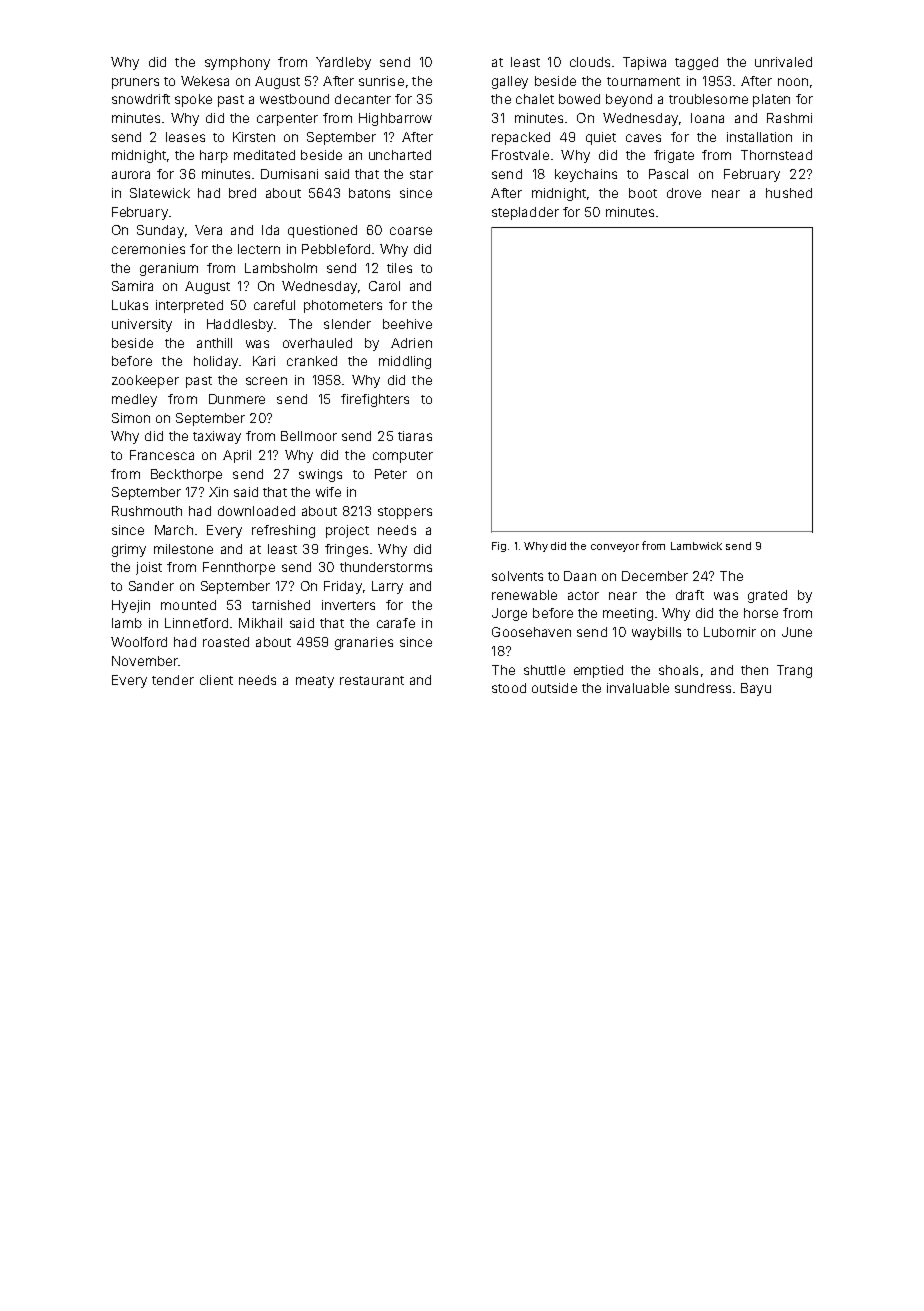 The height and width of the page is (1311, 924). I want to click on symphony, so click(237, 63).
